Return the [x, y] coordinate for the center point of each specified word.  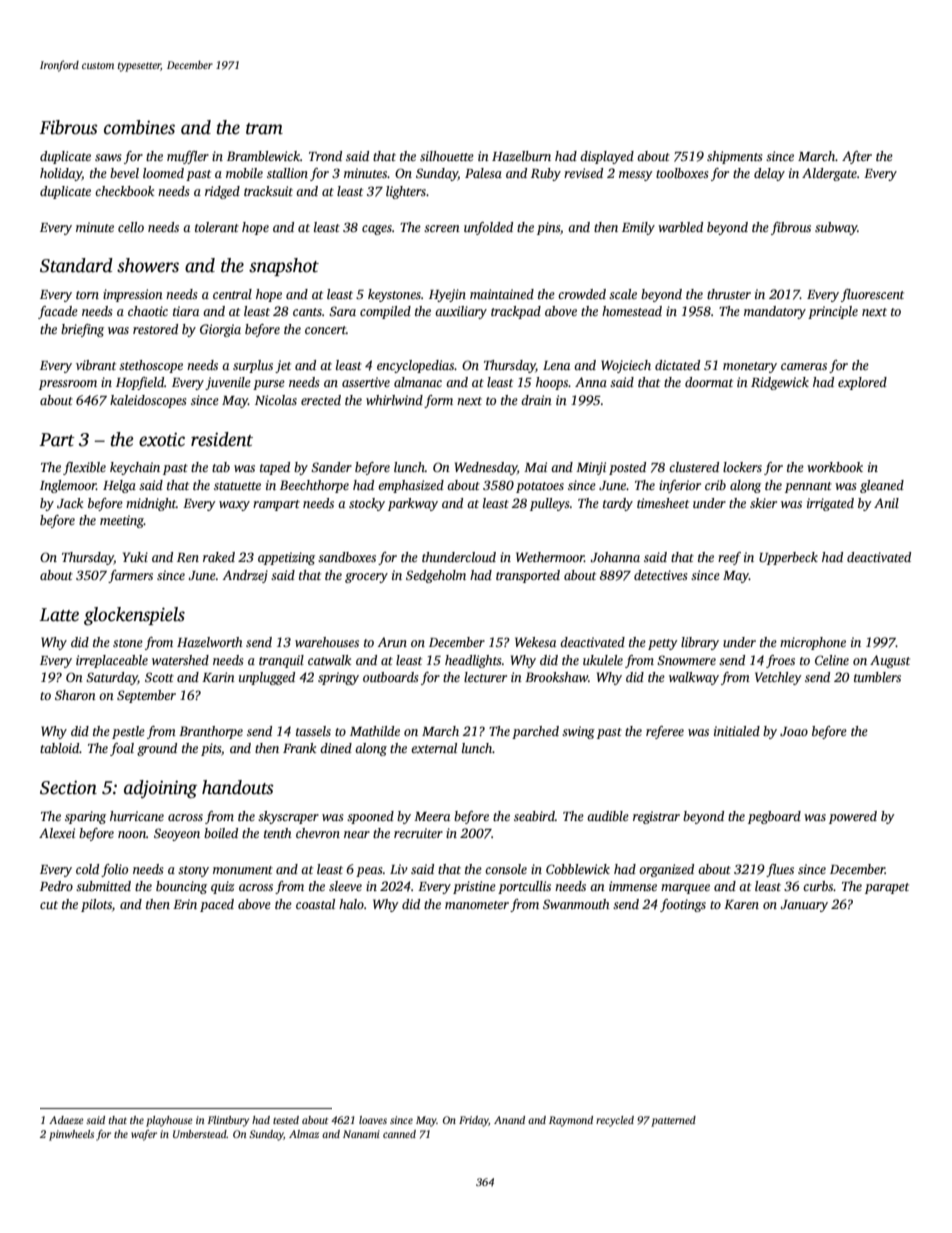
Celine [832, 660]
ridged [222, 192]
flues [780, 870]
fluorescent [872, 295]
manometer [477, 905]
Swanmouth [576, 904]
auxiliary [461, 312]
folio [114, 870]
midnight [151, 504]
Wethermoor [550, 557]
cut [49, 905]
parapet [887, 888]
